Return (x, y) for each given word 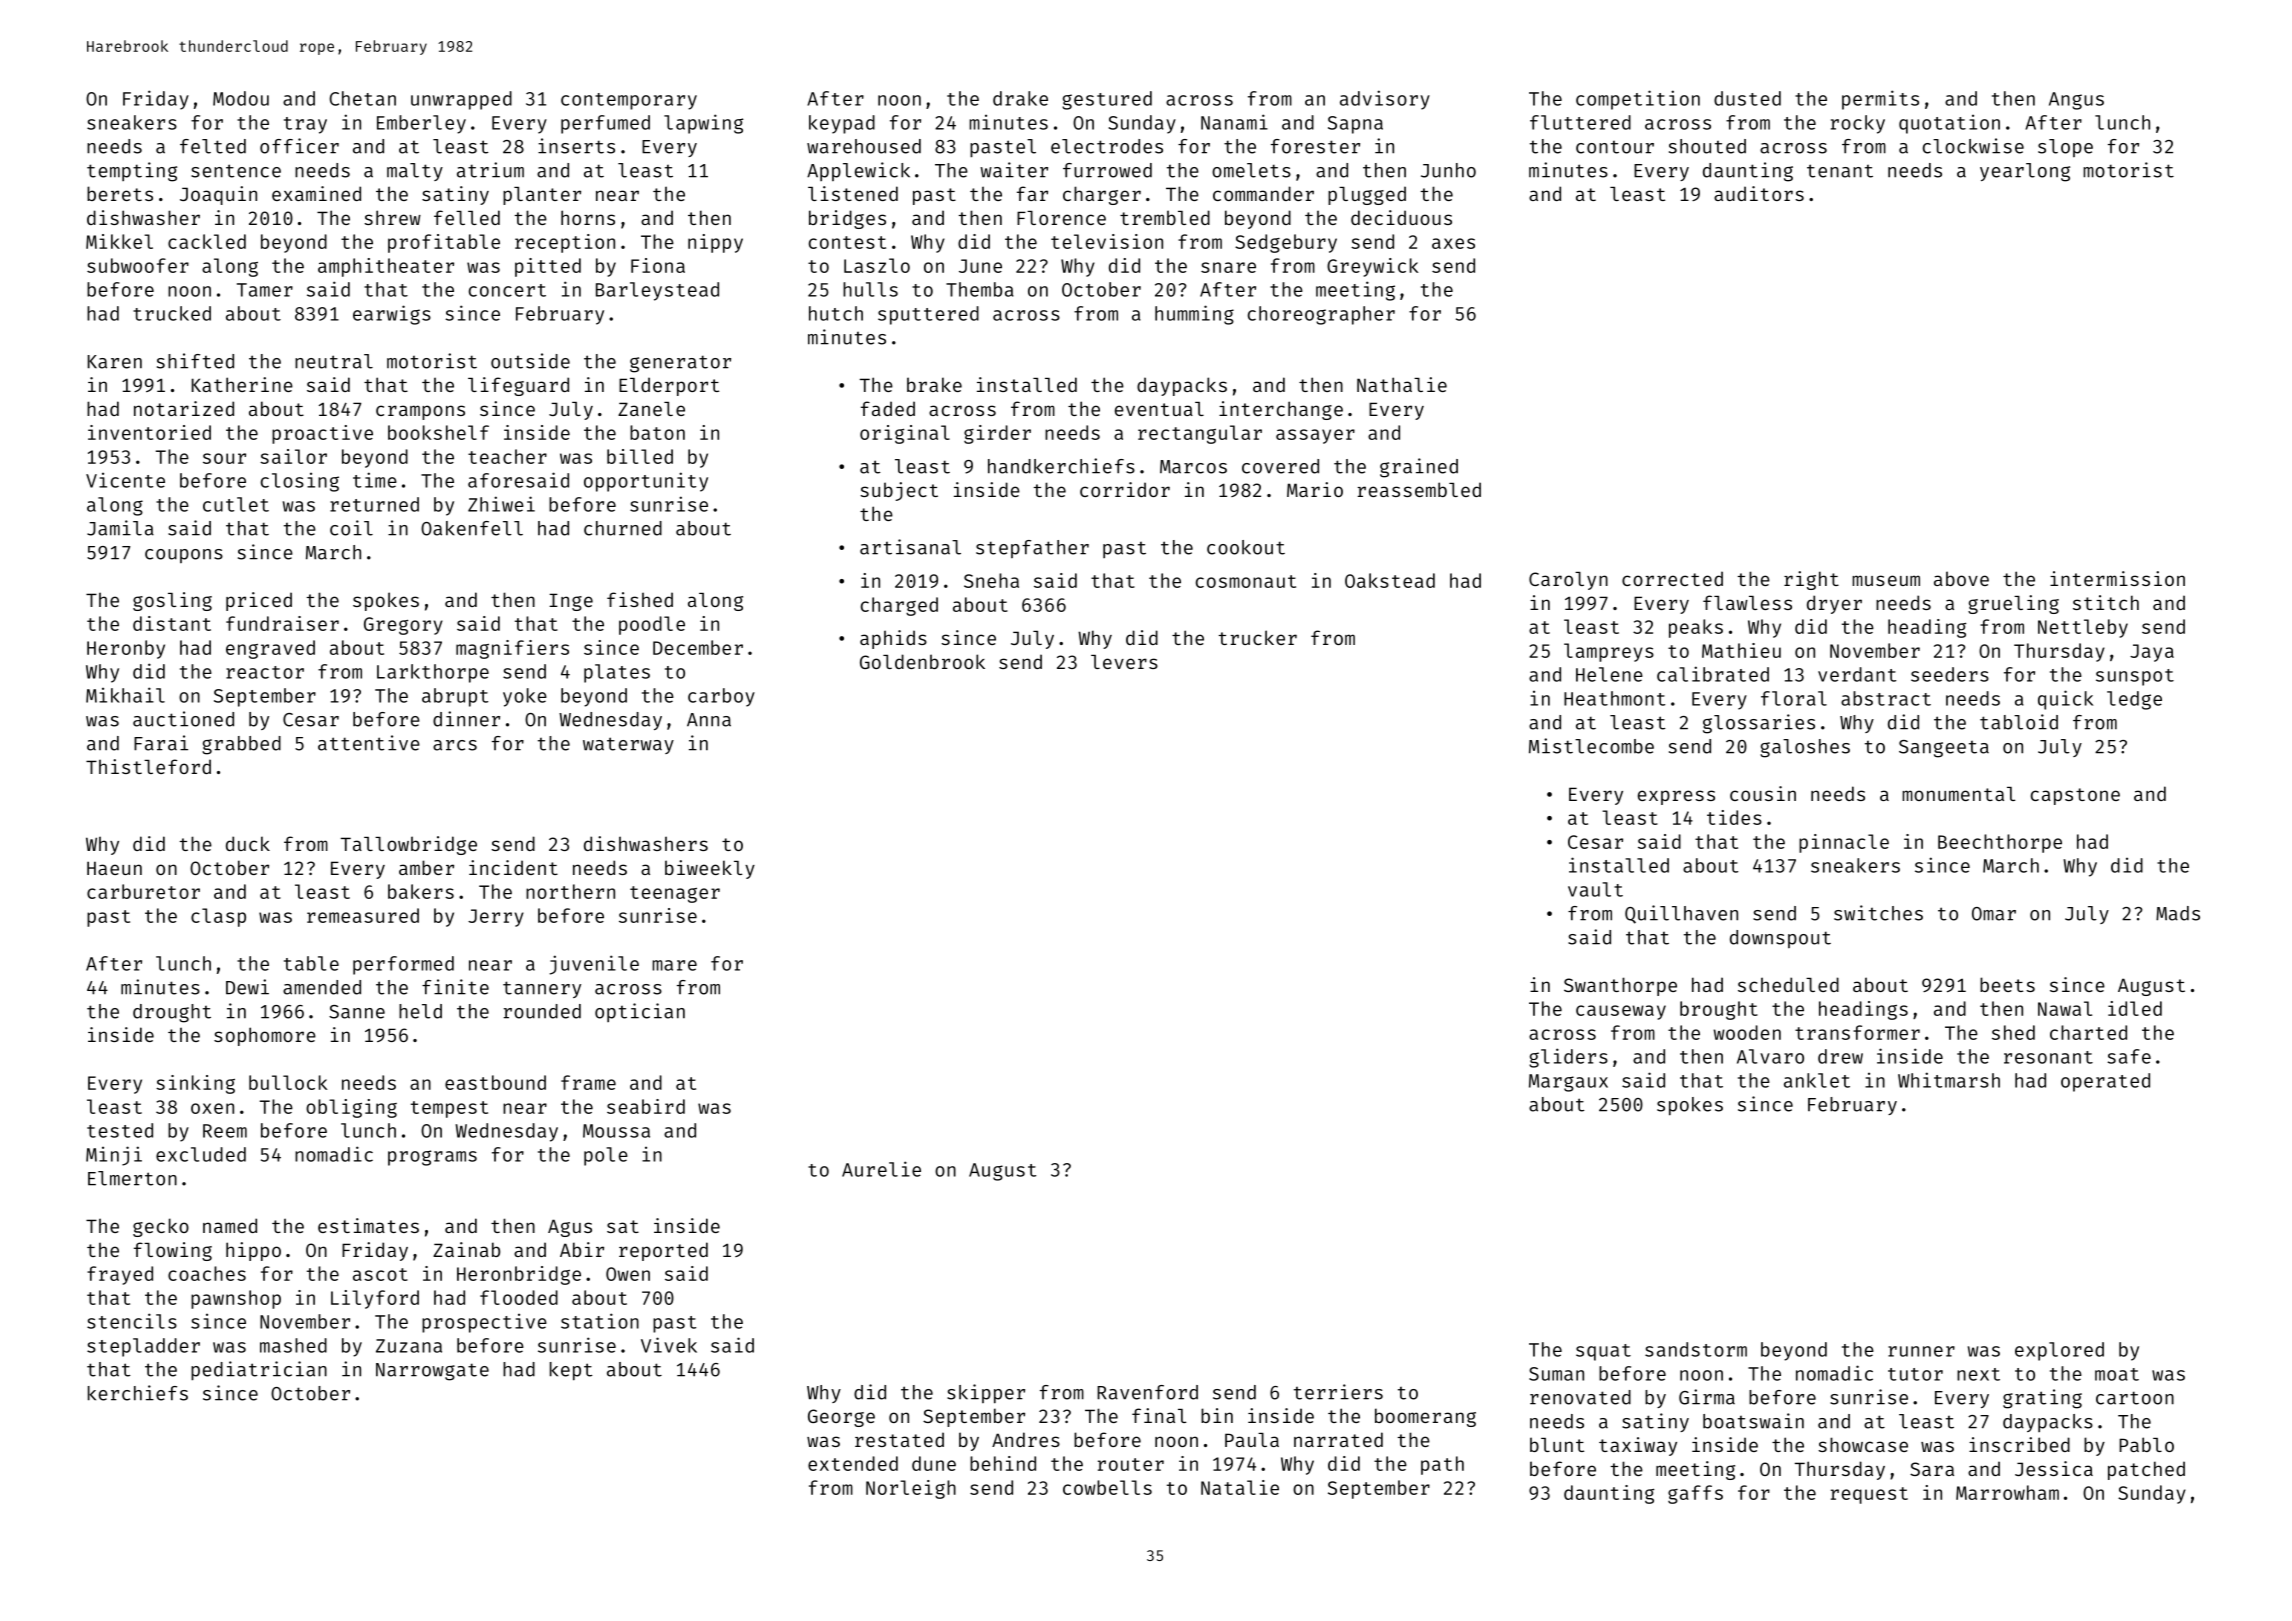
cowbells (1107, 1487)
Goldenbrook (922, 661)
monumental (1959, 794)
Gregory (403, 626)
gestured (1107, 100)
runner (1921, 1351)
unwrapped (461, 100)
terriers (1338, 1392)
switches (1878, 913)
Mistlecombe (1591, 746)
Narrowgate (432, 1372)
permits (1880, 100)
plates (617, 673)
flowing (173, 1251)
